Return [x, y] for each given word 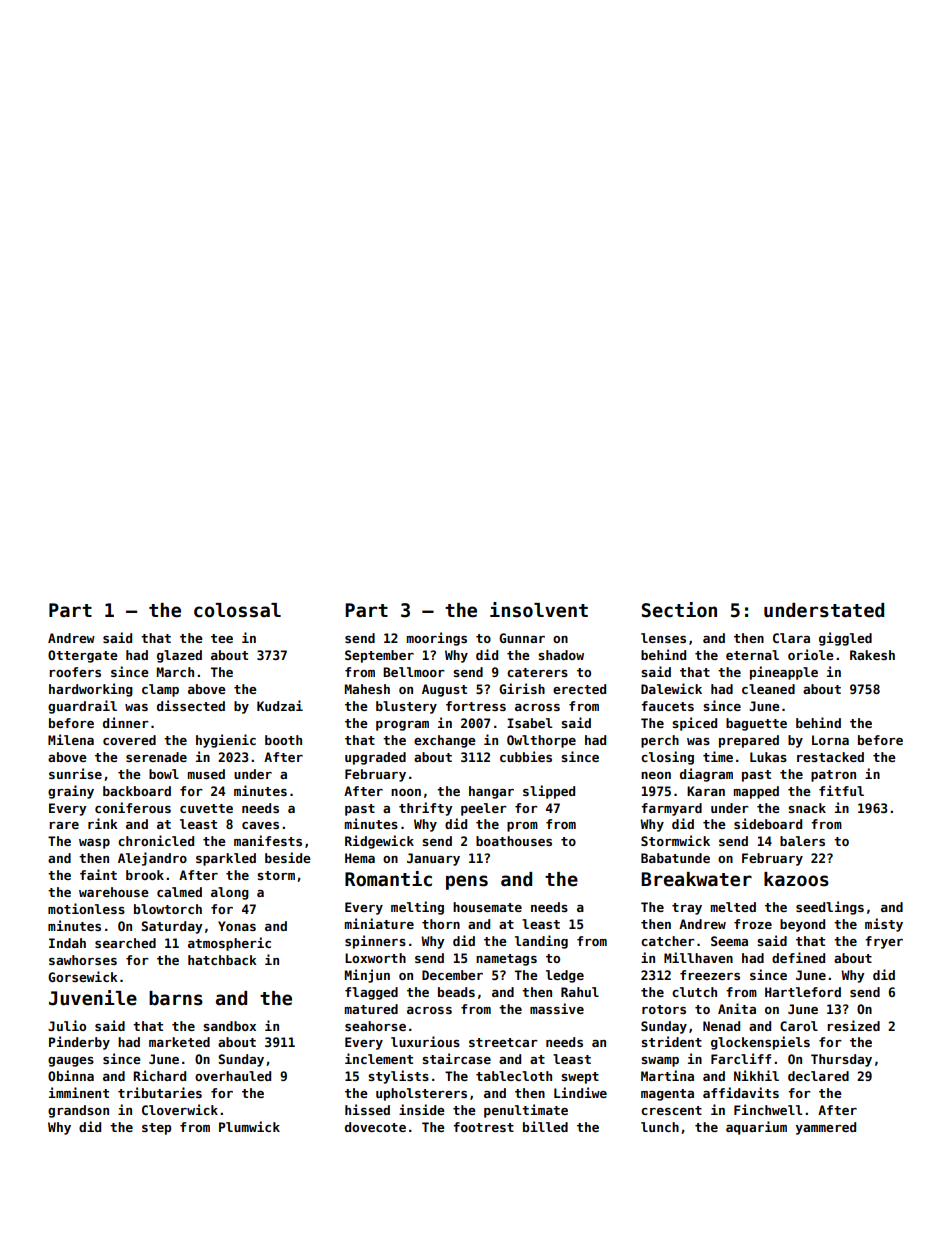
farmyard [671, 809]
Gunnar [522, 638]
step [156, 1129]
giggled [845, 639]
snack [807, 808]
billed [545, 1126]
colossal [237, 610]
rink [103, 823]
